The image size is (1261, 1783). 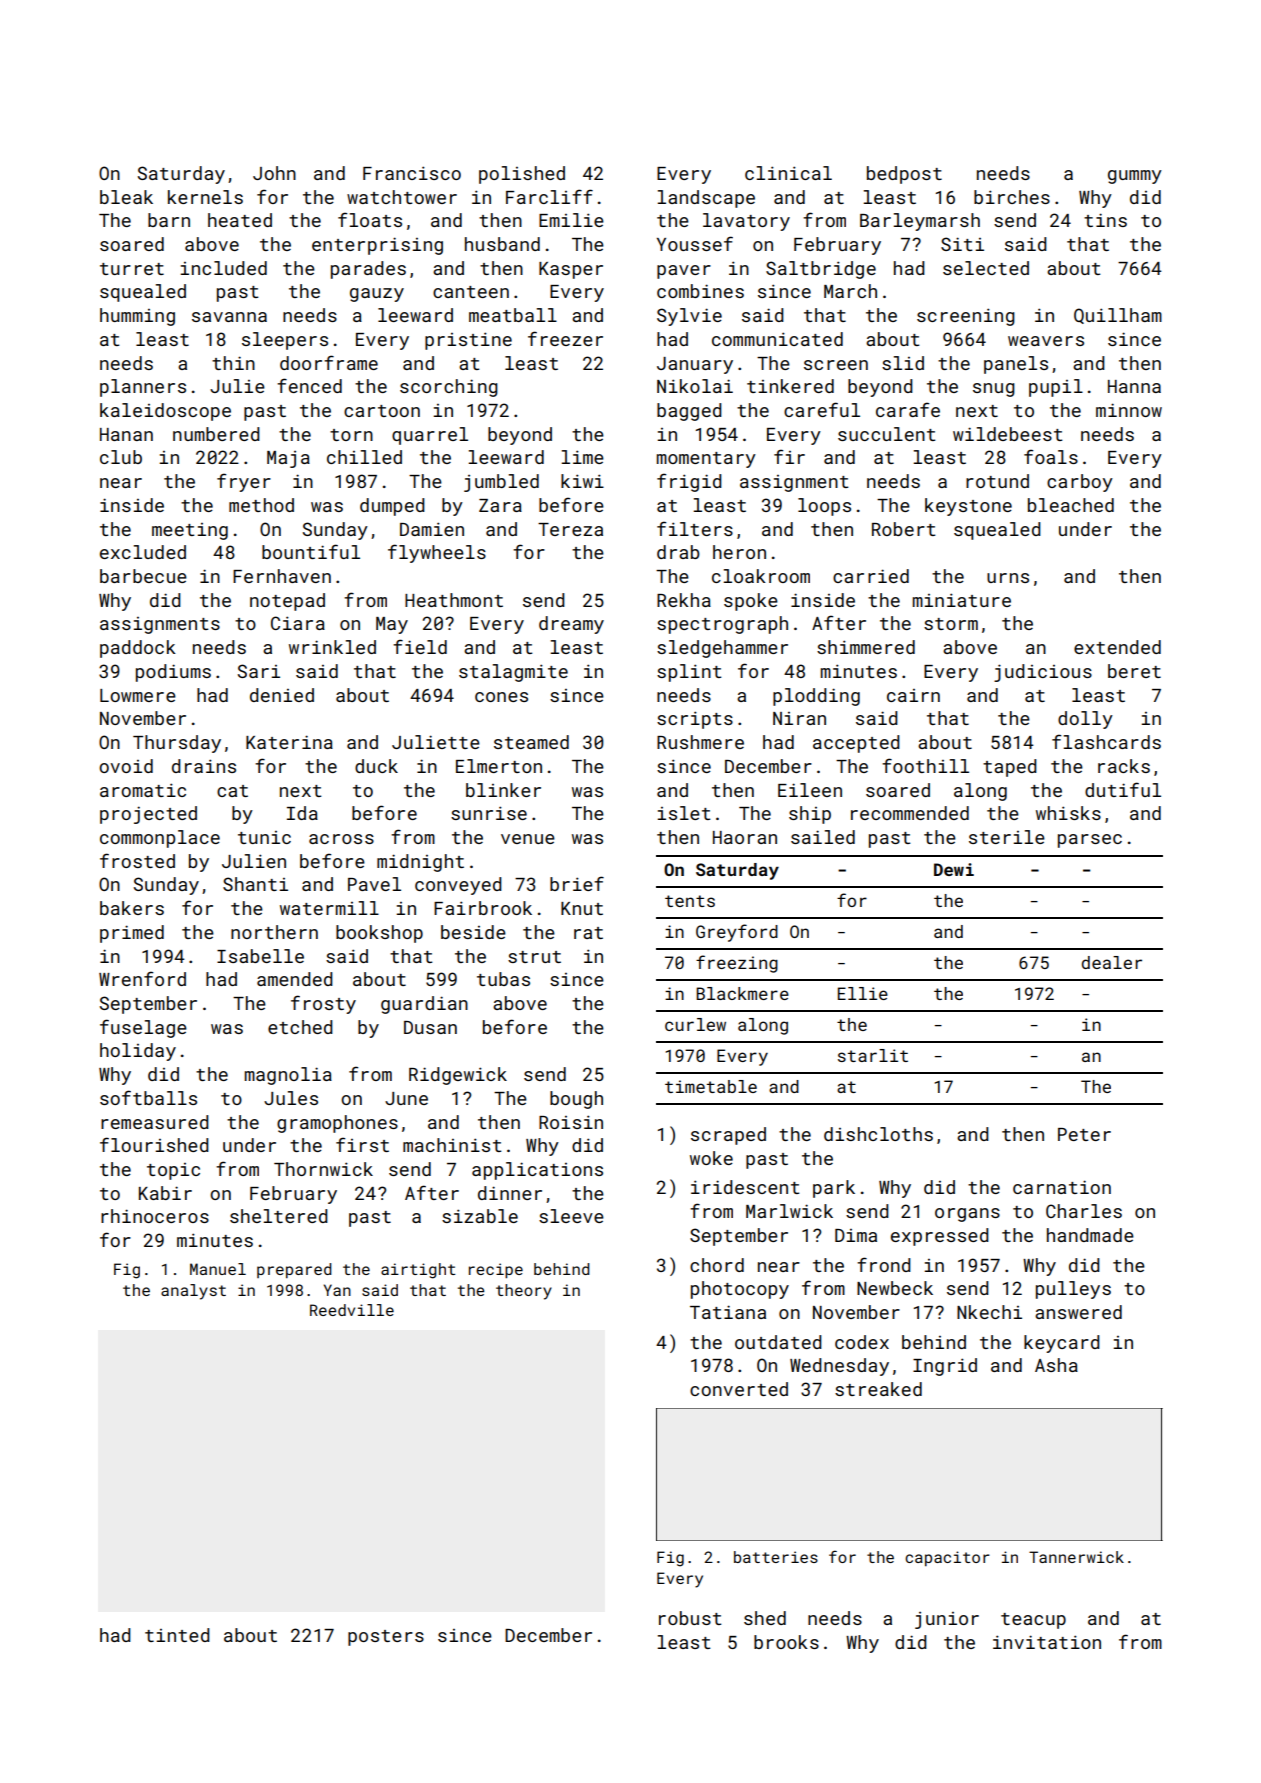 I want to click on clinical, so click(x=788, y=173).
